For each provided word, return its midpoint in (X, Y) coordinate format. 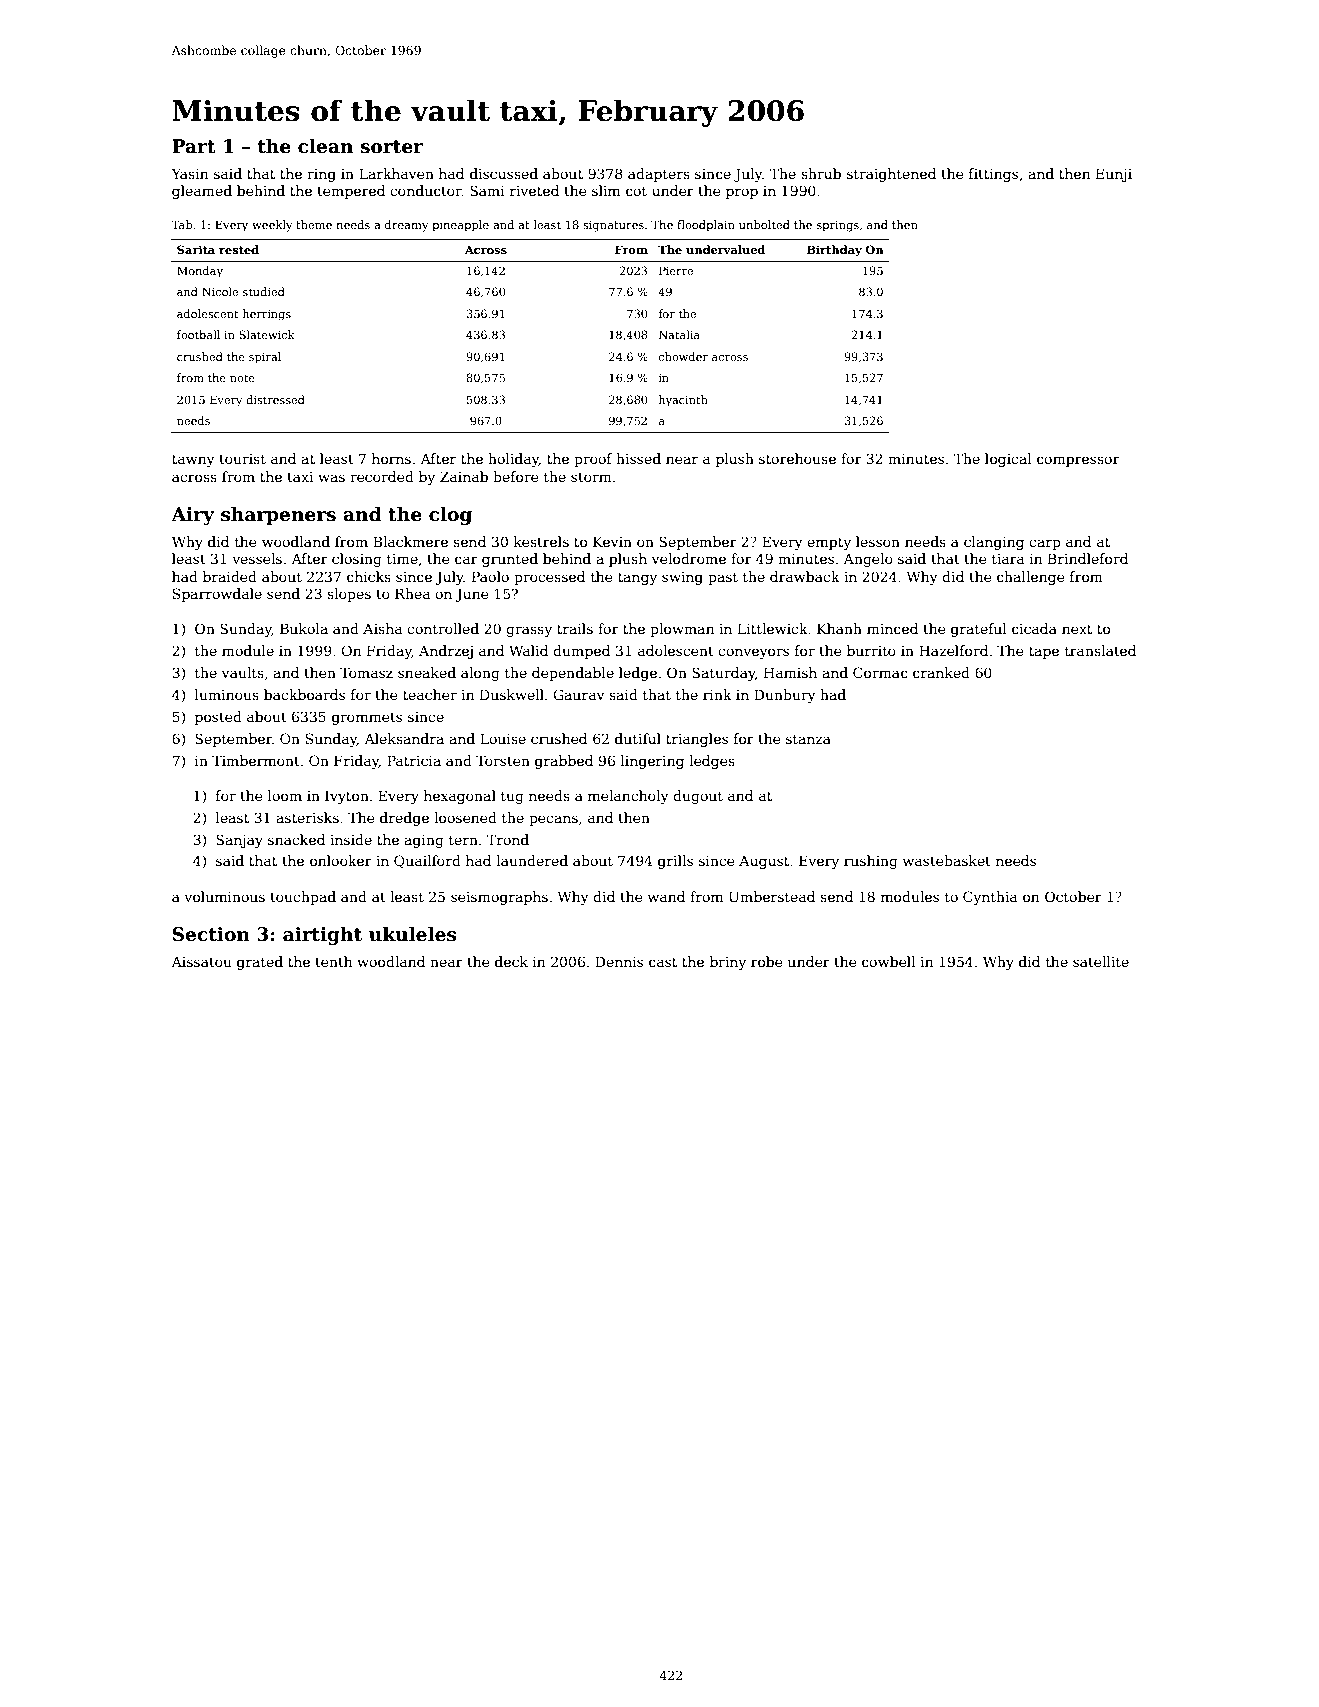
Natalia (679, 334)
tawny (193, 460)
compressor (1078, 461)
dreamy (407, 226)
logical (1008, 460)
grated (260, 963)
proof (593, 460)
